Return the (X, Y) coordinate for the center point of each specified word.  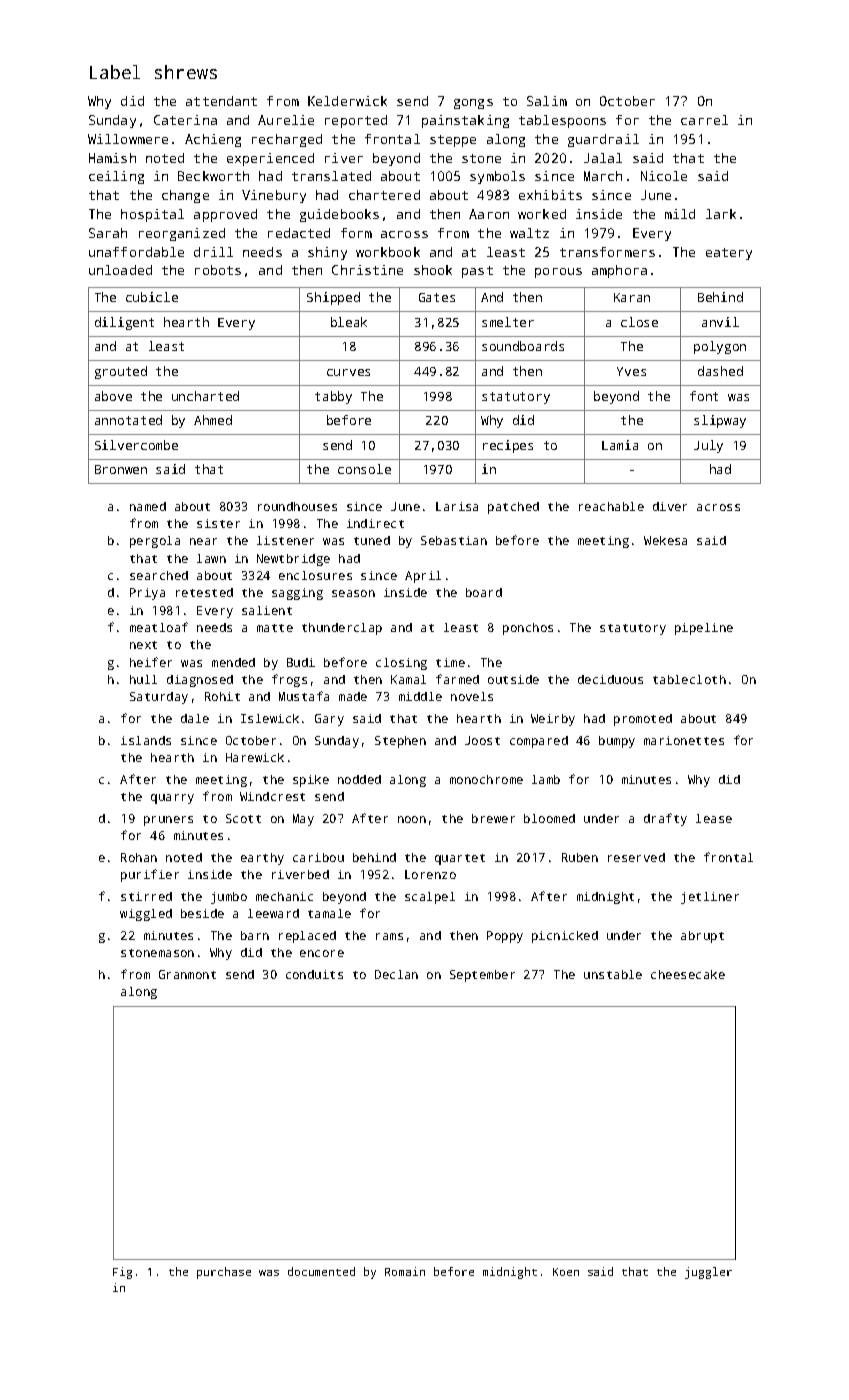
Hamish (112, 158)
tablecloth (689, 679)
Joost (482, 740)
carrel (704, 120)
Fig (122, 1273)
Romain (405, 1271)
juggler (708, 1273)
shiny (327, 253)
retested (204, 592)
